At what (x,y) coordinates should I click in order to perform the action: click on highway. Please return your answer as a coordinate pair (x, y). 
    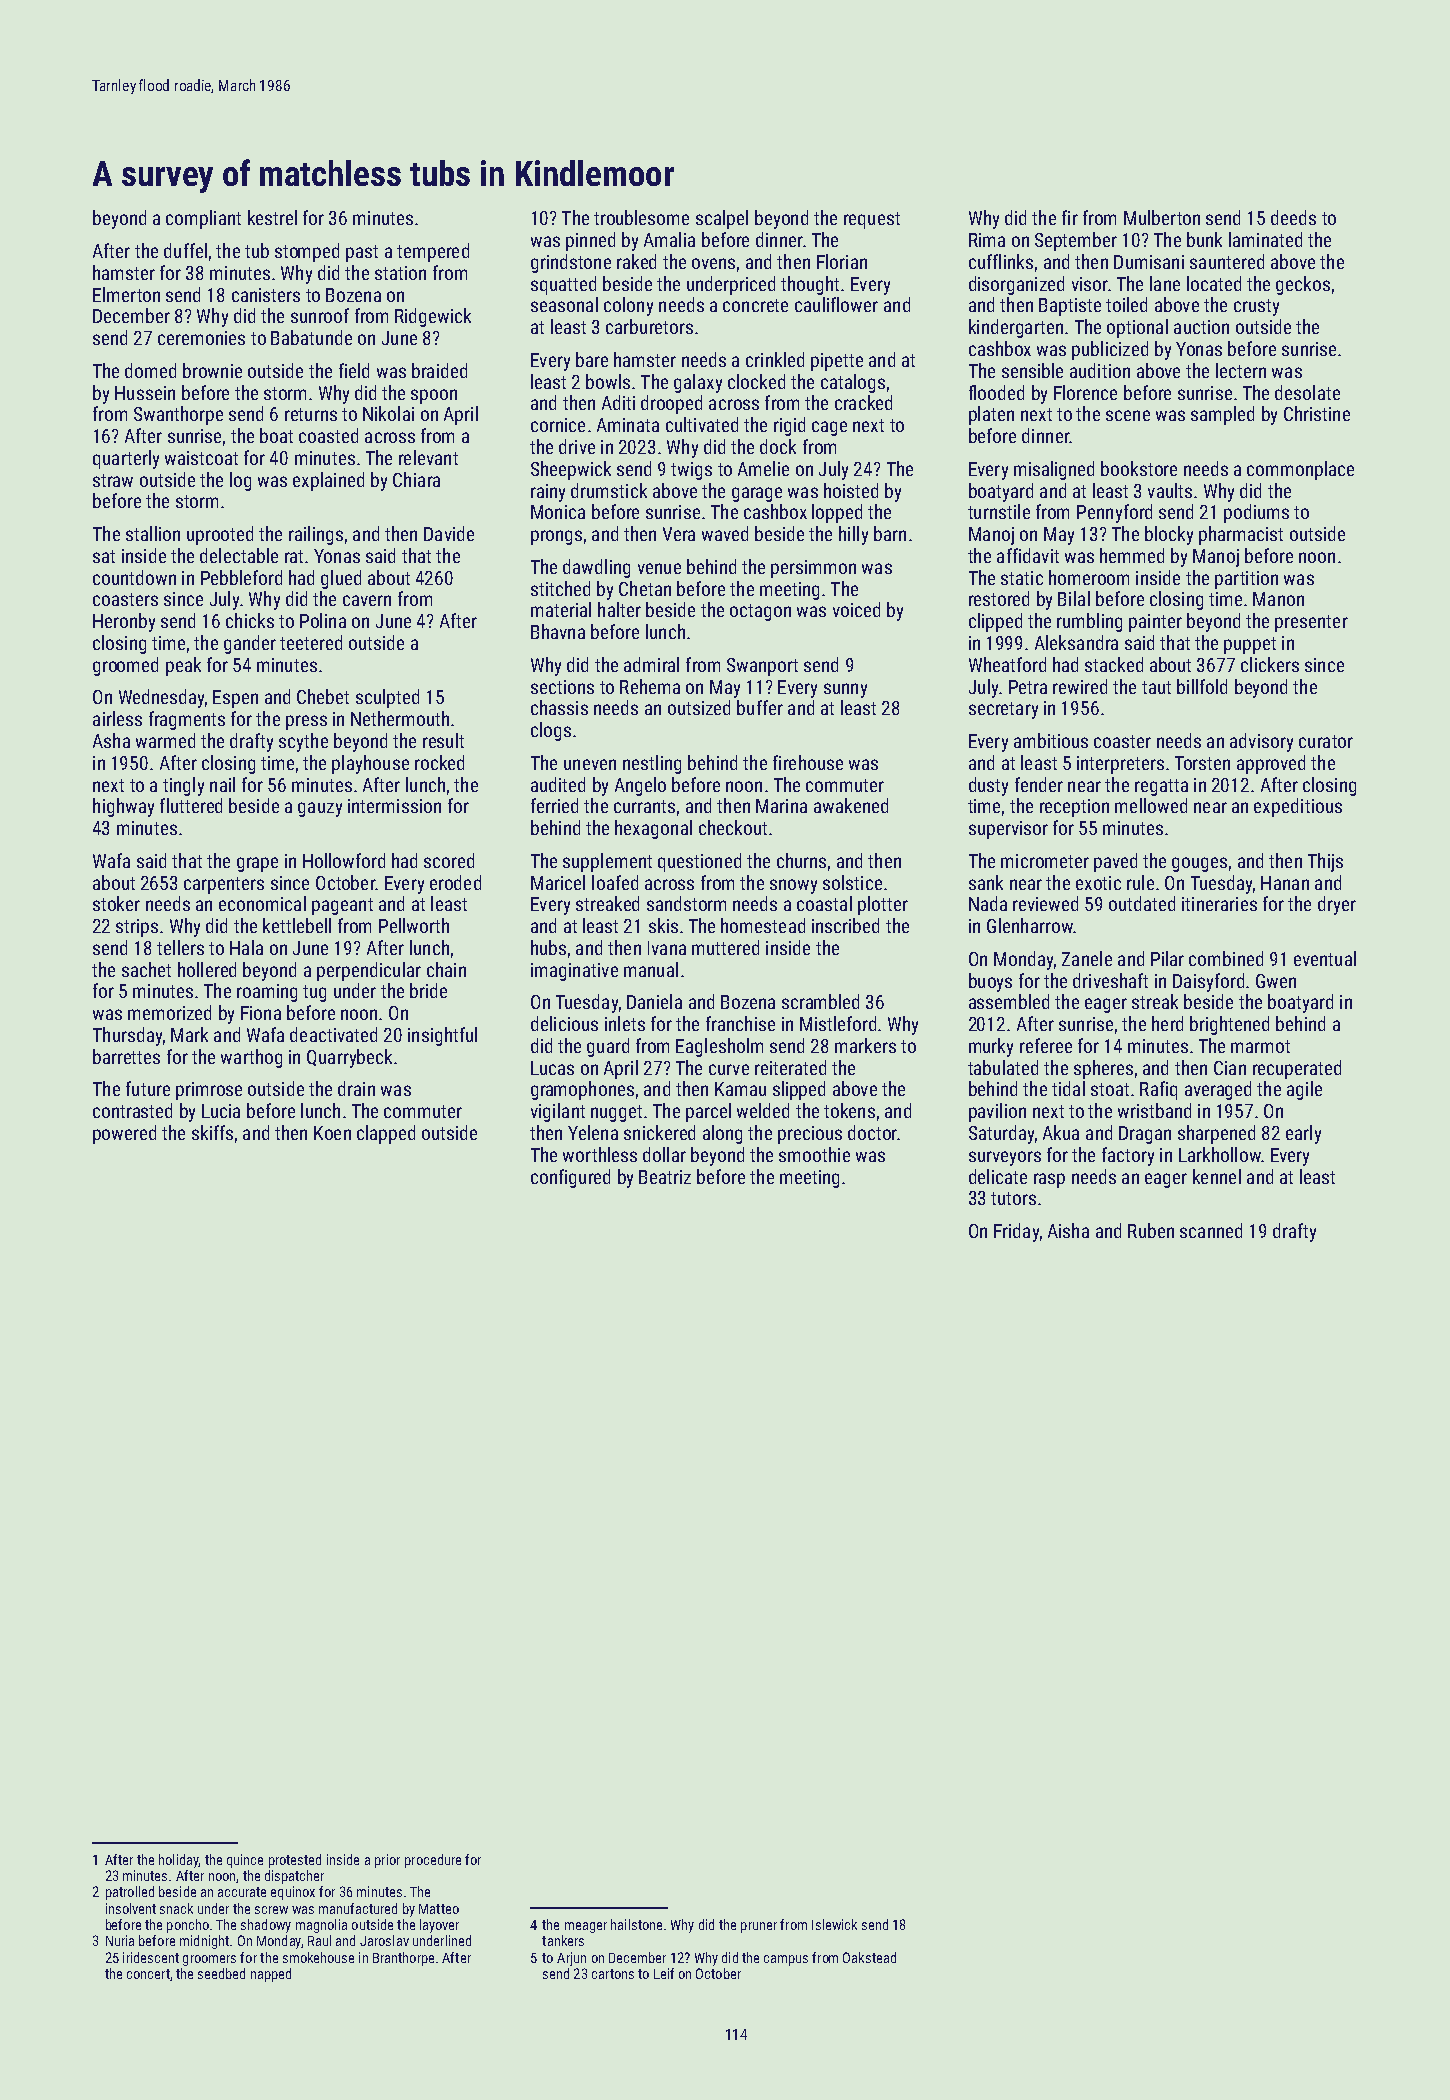
    Looking at the image, I should click on (123, 807).
